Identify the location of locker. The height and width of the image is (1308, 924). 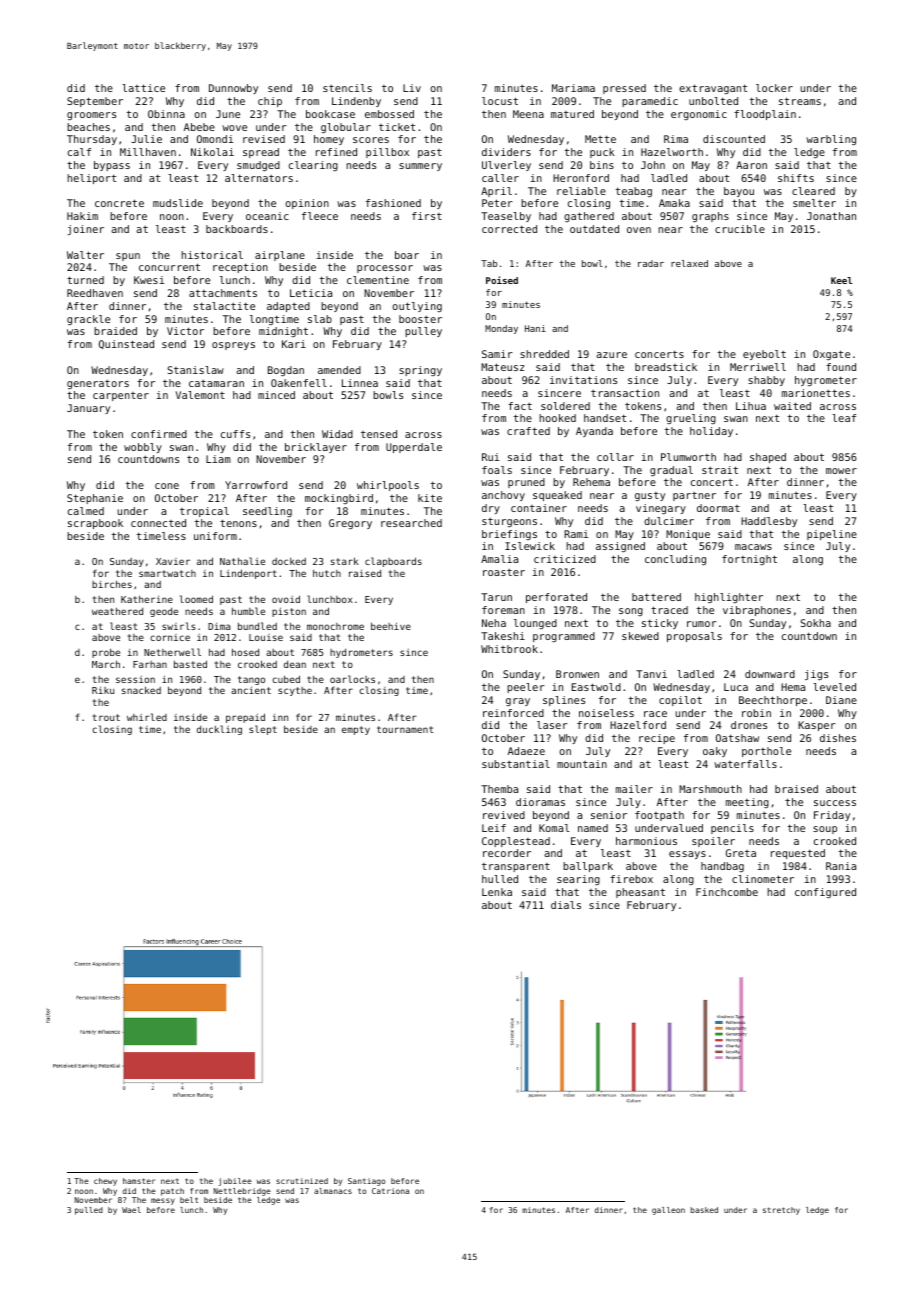
(774, 88).
